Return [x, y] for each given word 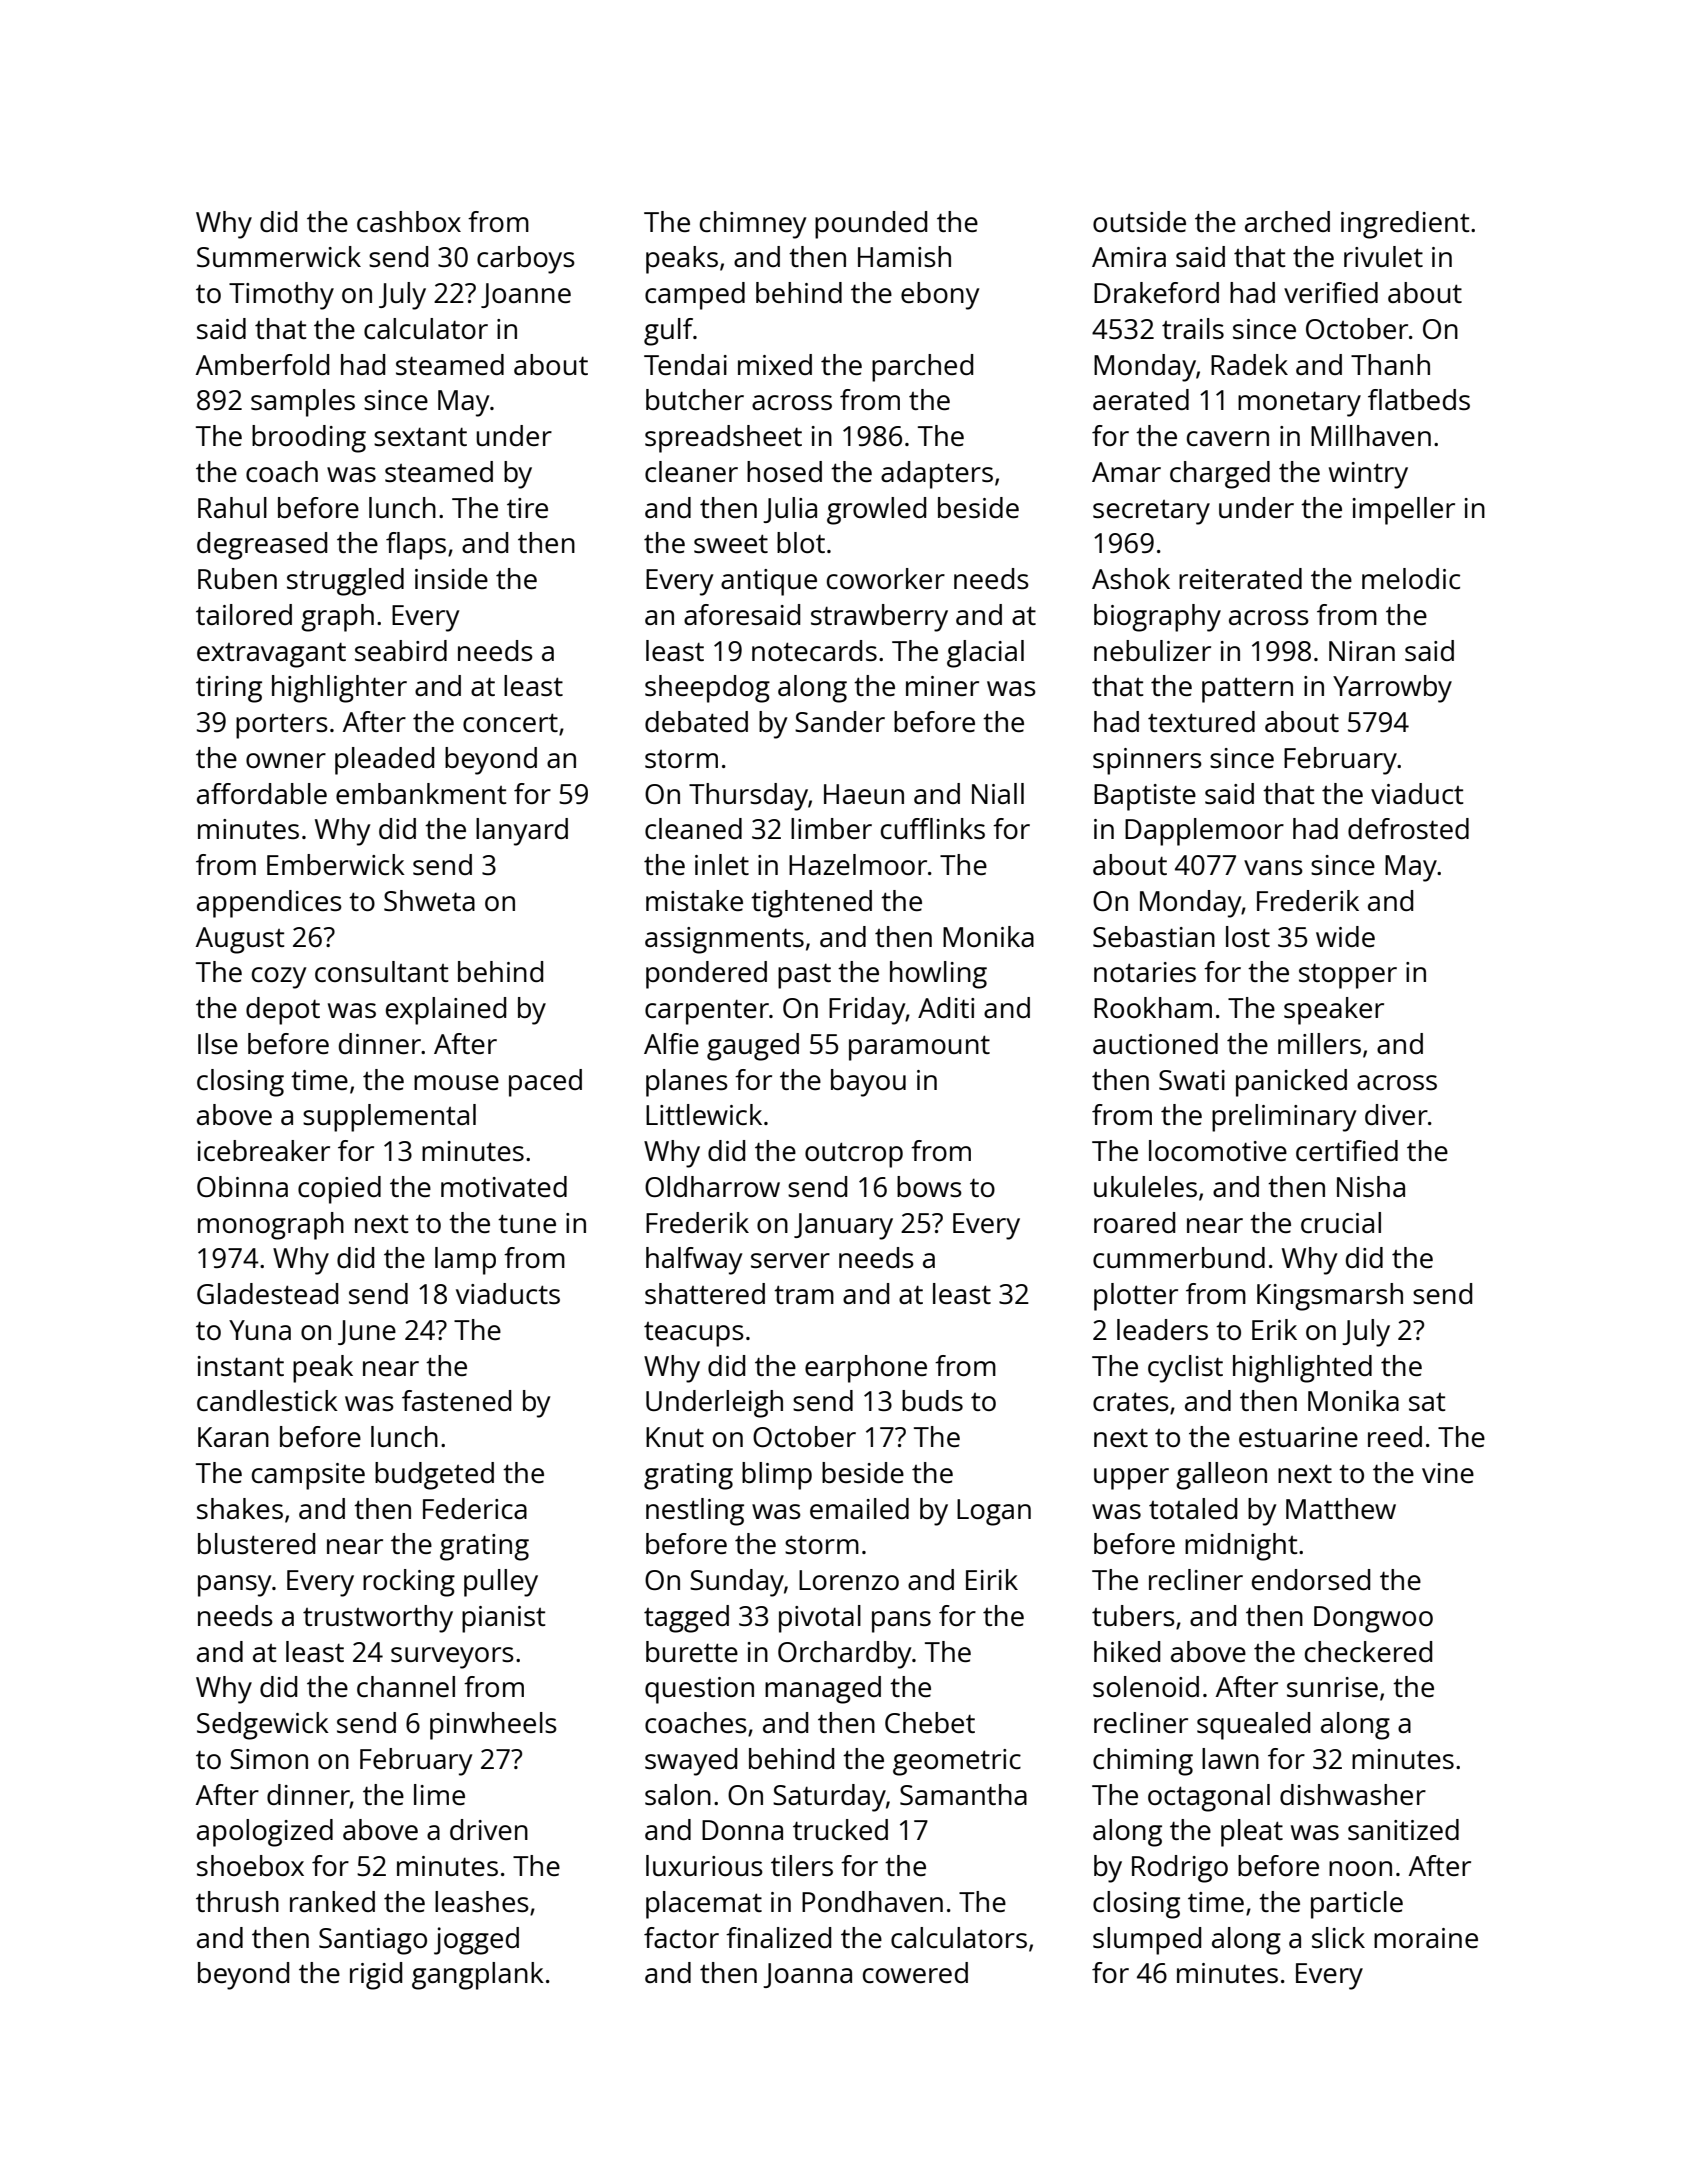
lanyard [522, 832]
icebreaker [264, 1150]
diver [1396, 1114]
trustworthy [378, 1619]
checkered [1368, 1651]
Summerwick [279, 256]
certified [1347, 1150]
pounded [871, 225]
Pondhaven [872, 1901]
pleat [1252, 1833]
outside [1139, 221]
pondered [706, 975]
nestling [695, 1512]
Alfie [671, 1043]
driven [489, 1829]
